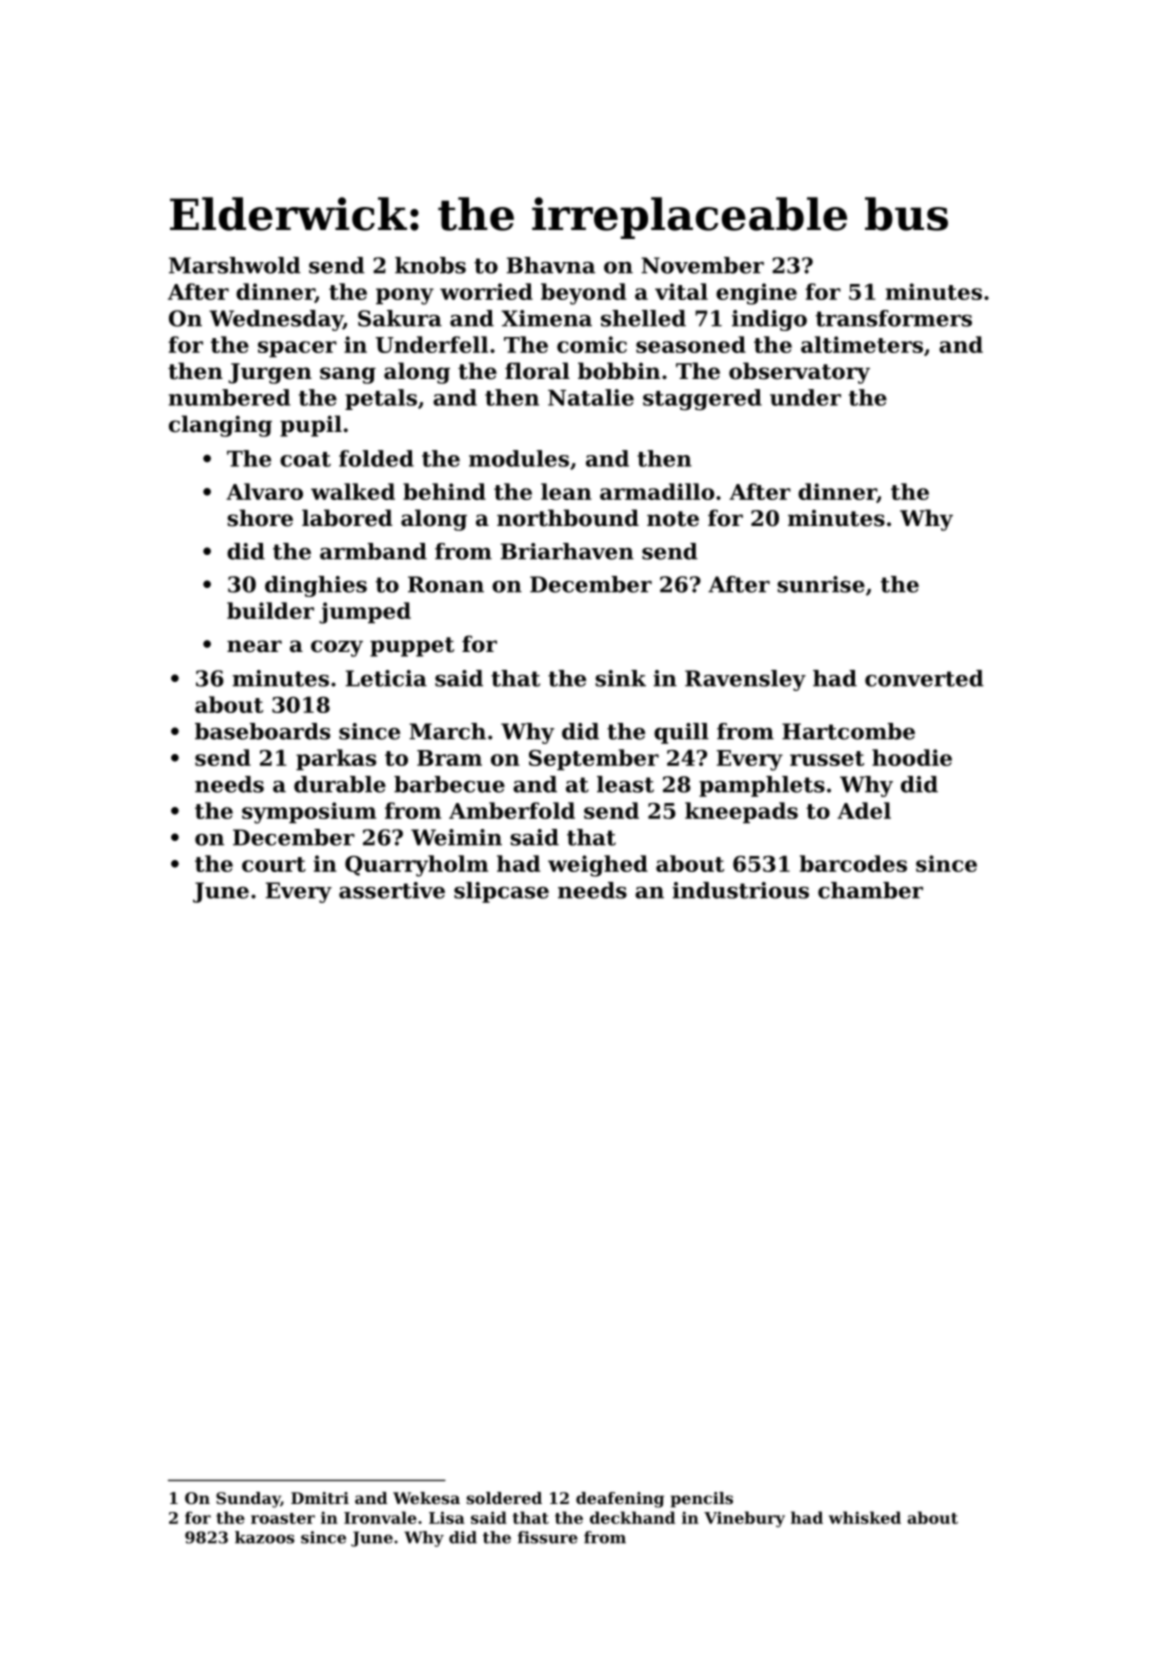 This screenshot has height=1654, width=1165. What do you see at coordinates (426, 1498) in the screenshot?
I see `Wekesa` at bounding box center [426, 1498].
